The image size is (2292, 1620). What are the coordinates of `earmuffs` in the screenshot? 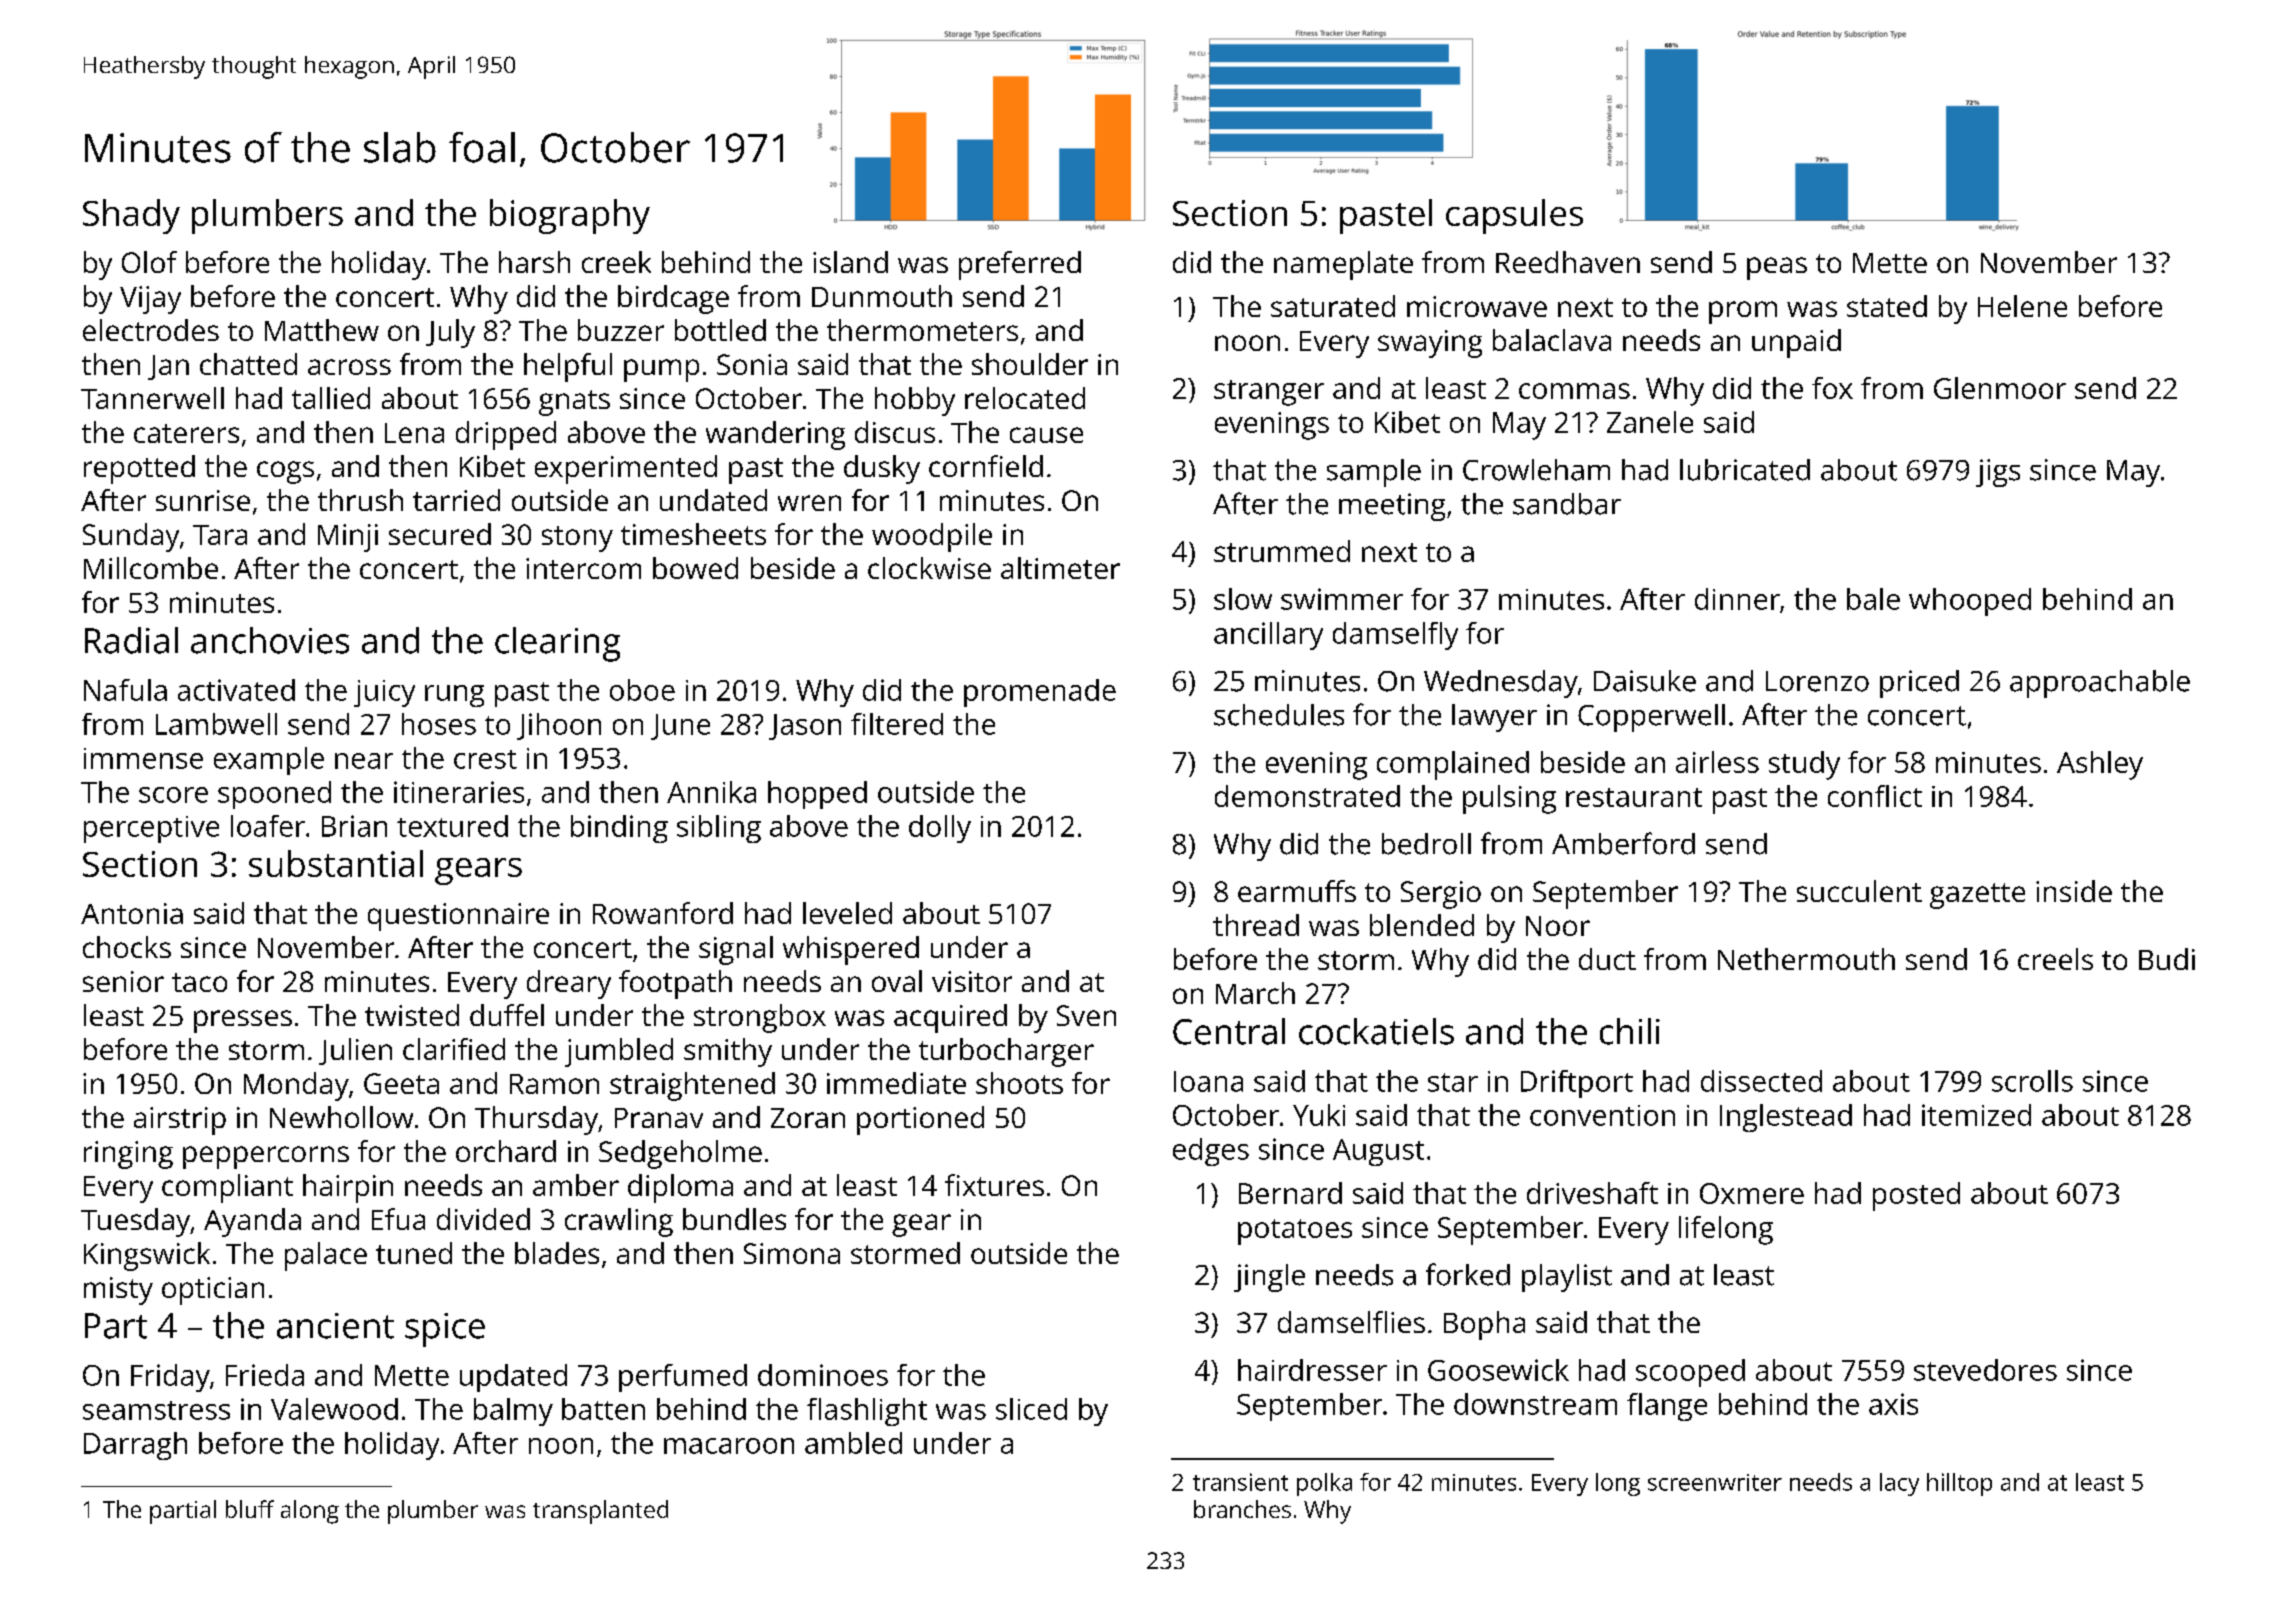 It's located at (1297, 891).
